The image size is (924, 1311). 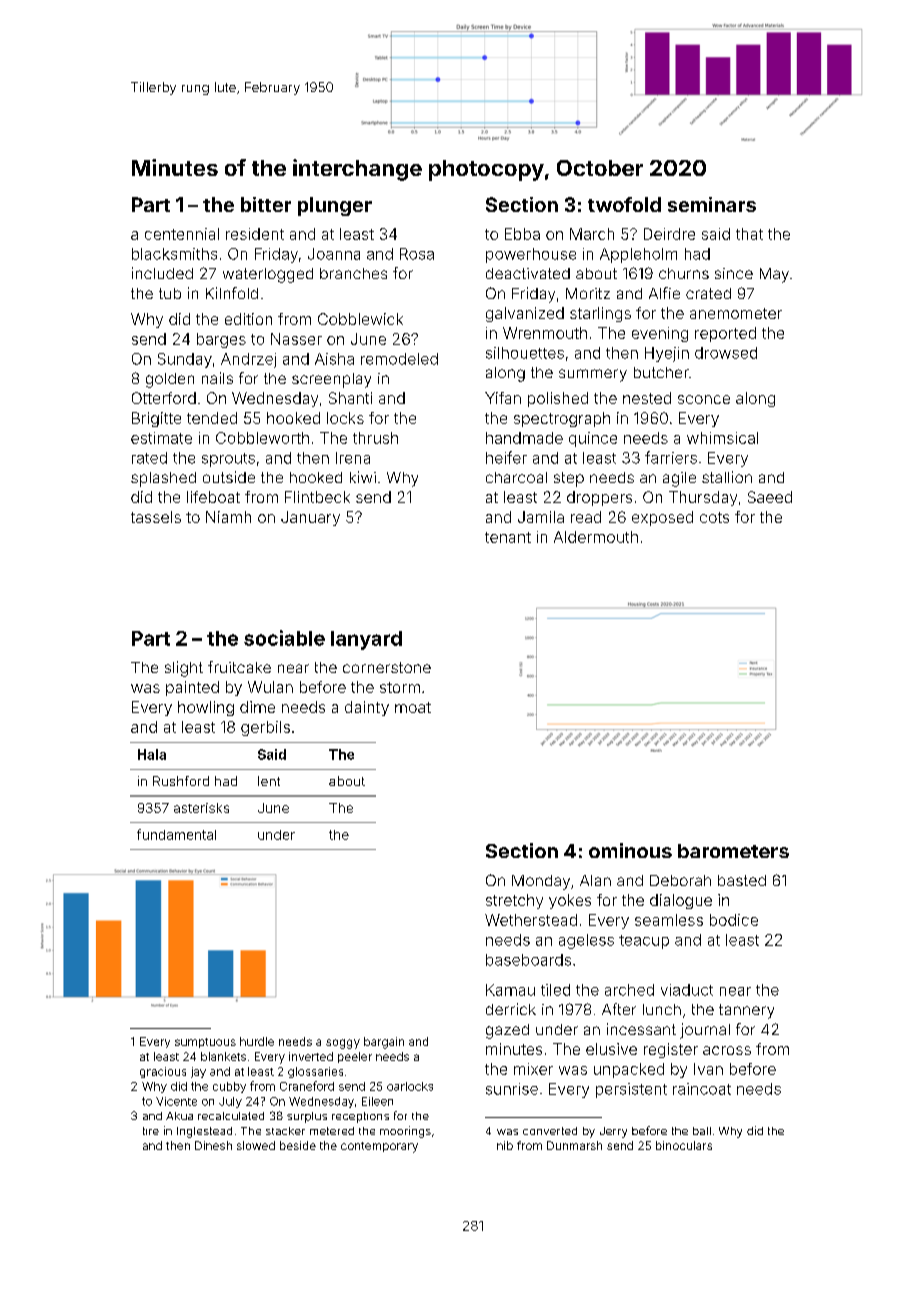 I want to click on gerbils, so click(x=265, y=728).
